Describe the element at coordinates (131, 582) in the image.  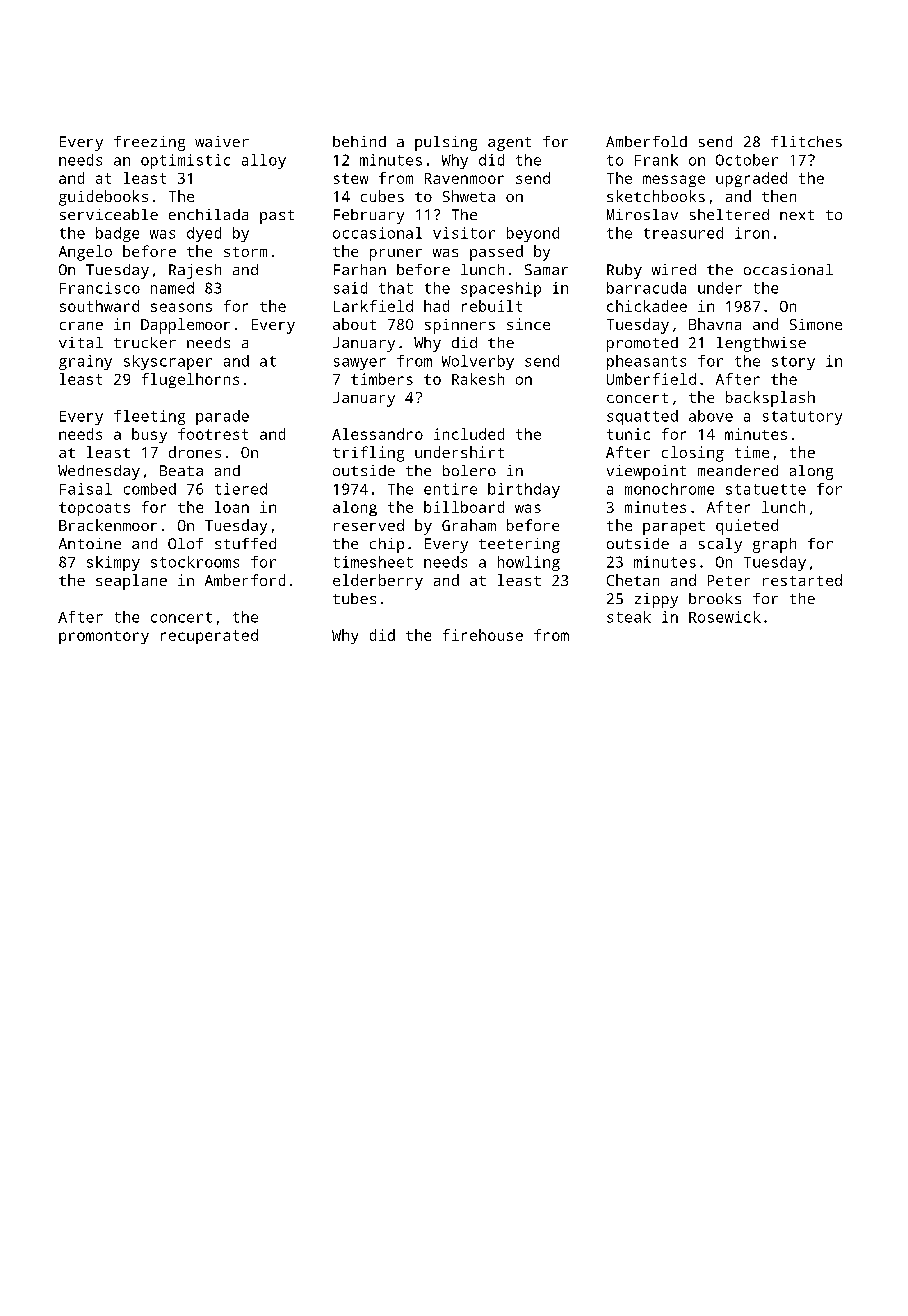
I see `seaplane` at that location.
